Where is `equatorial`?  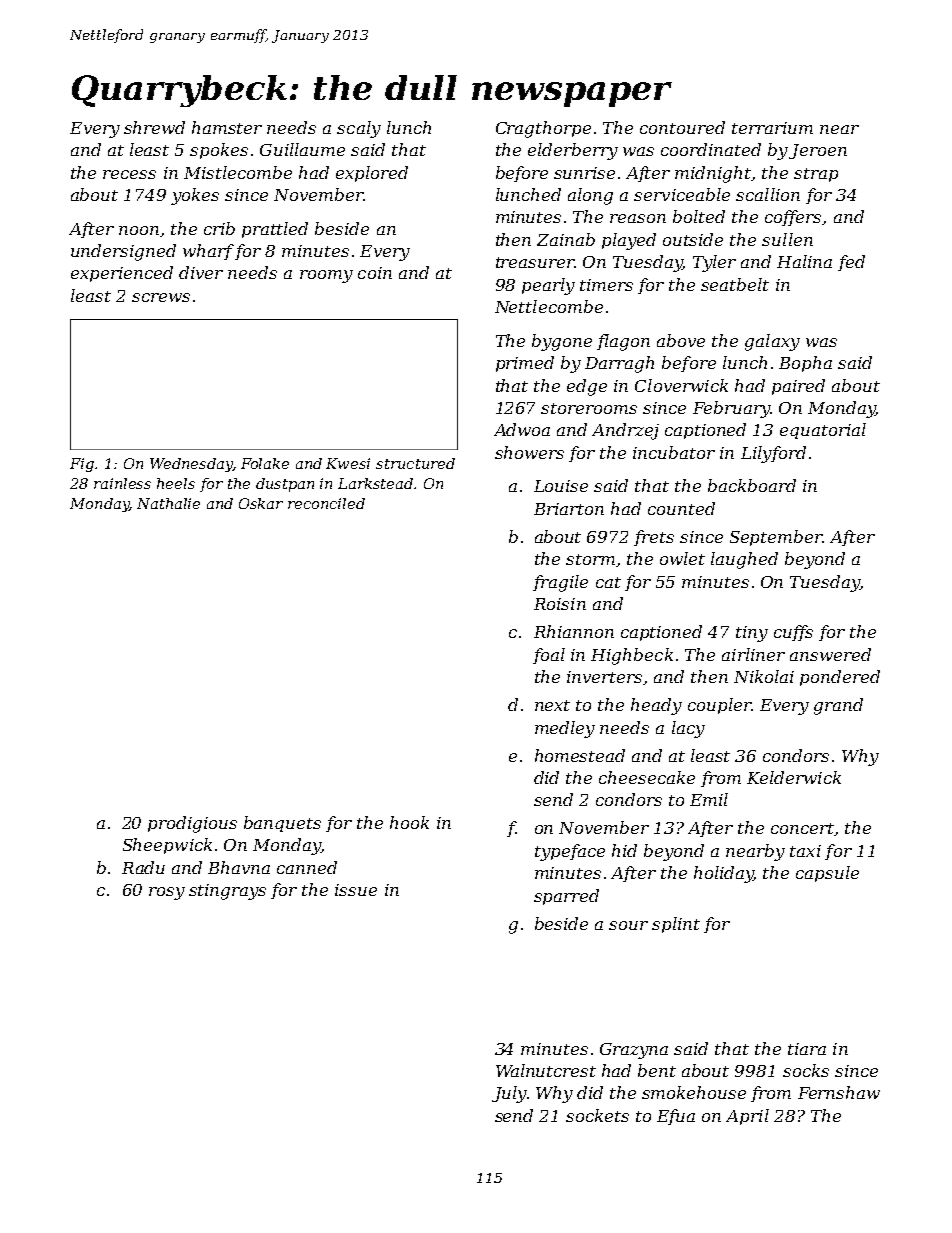
equatorial is located at coordinates (823, 431).
